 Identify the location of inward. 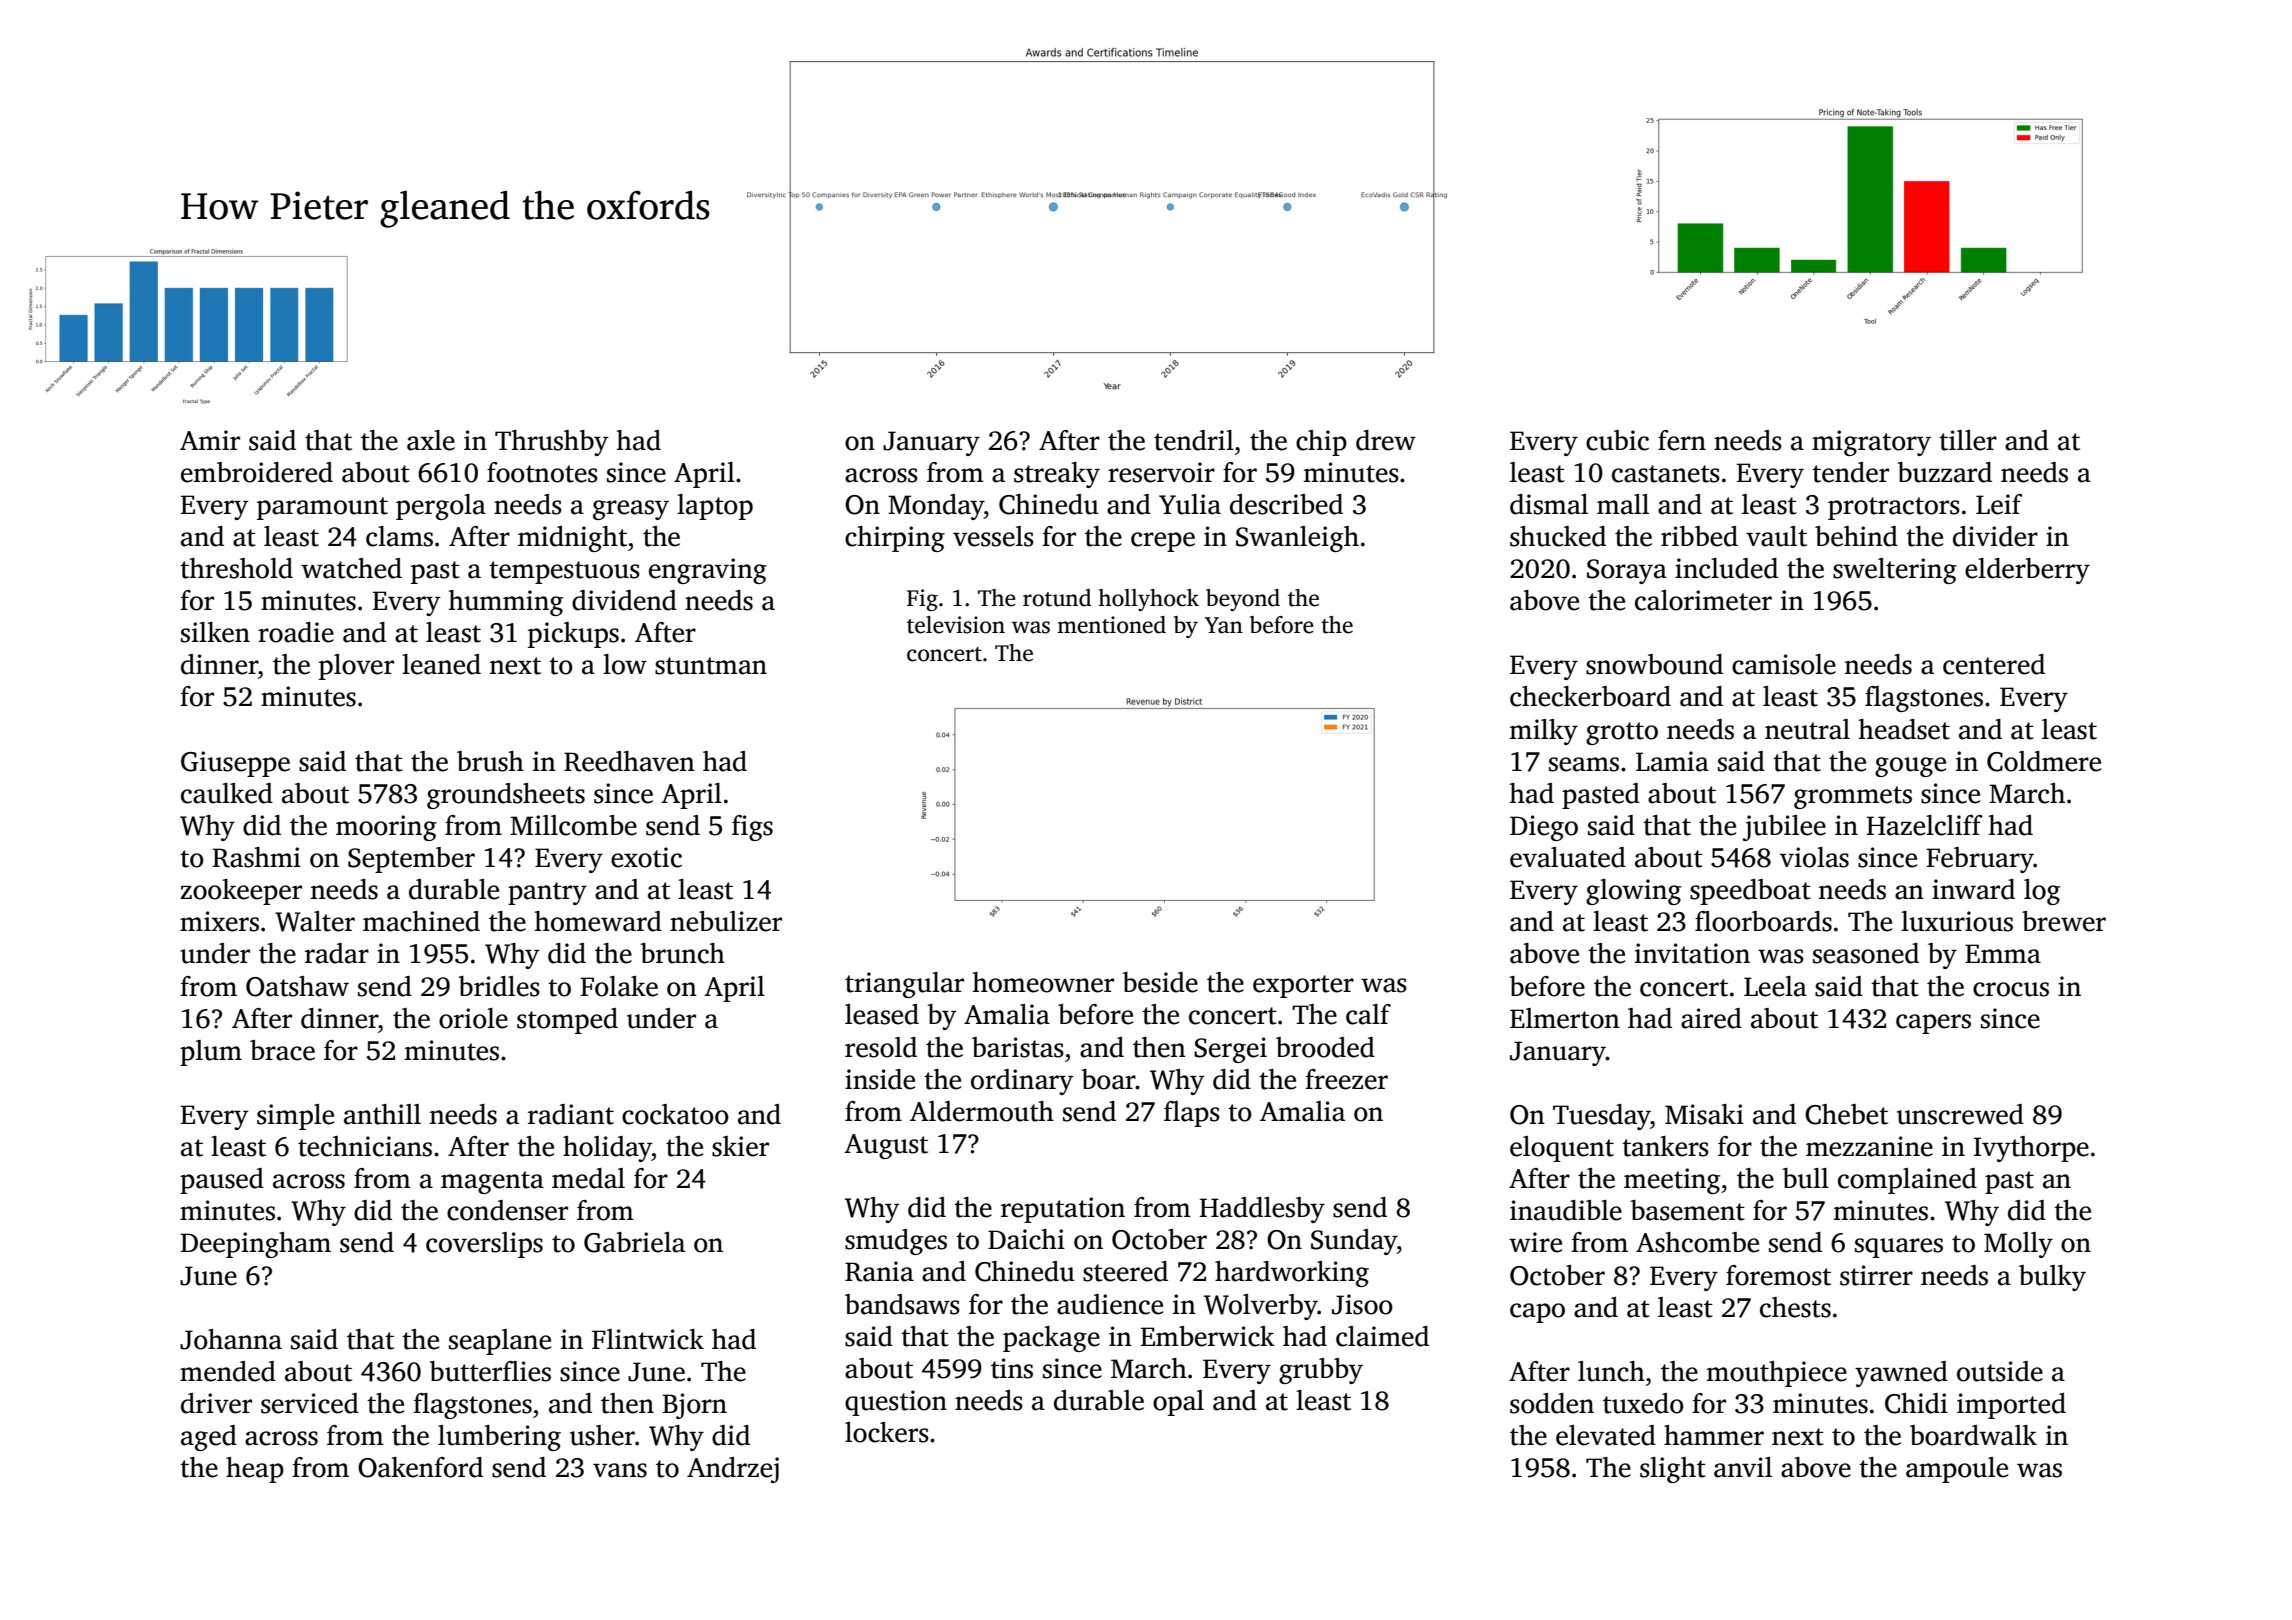
(1973, 889).
